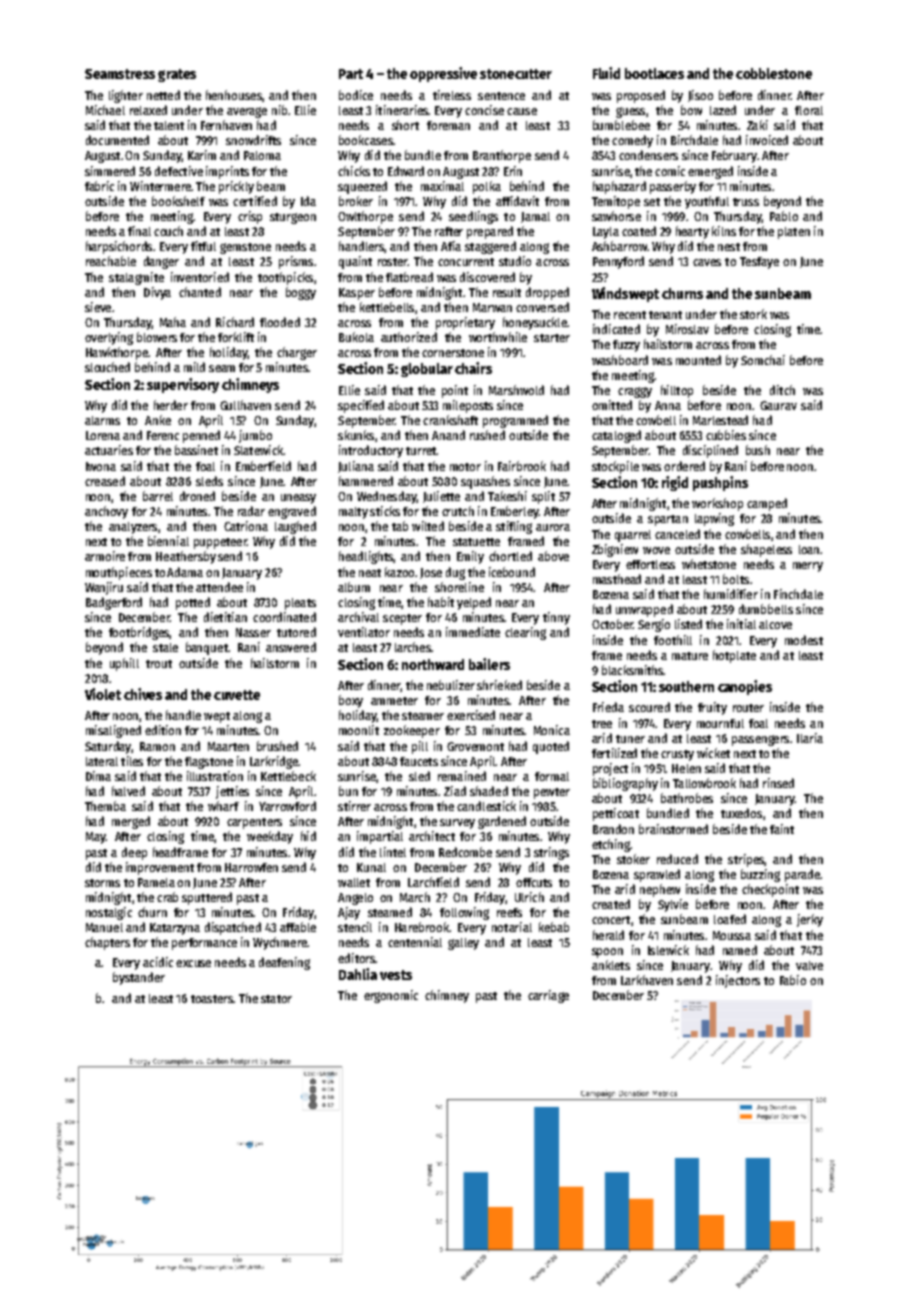 The width and height of the image is (908, 1316). I want to click on Michael, so click(105, 110).
